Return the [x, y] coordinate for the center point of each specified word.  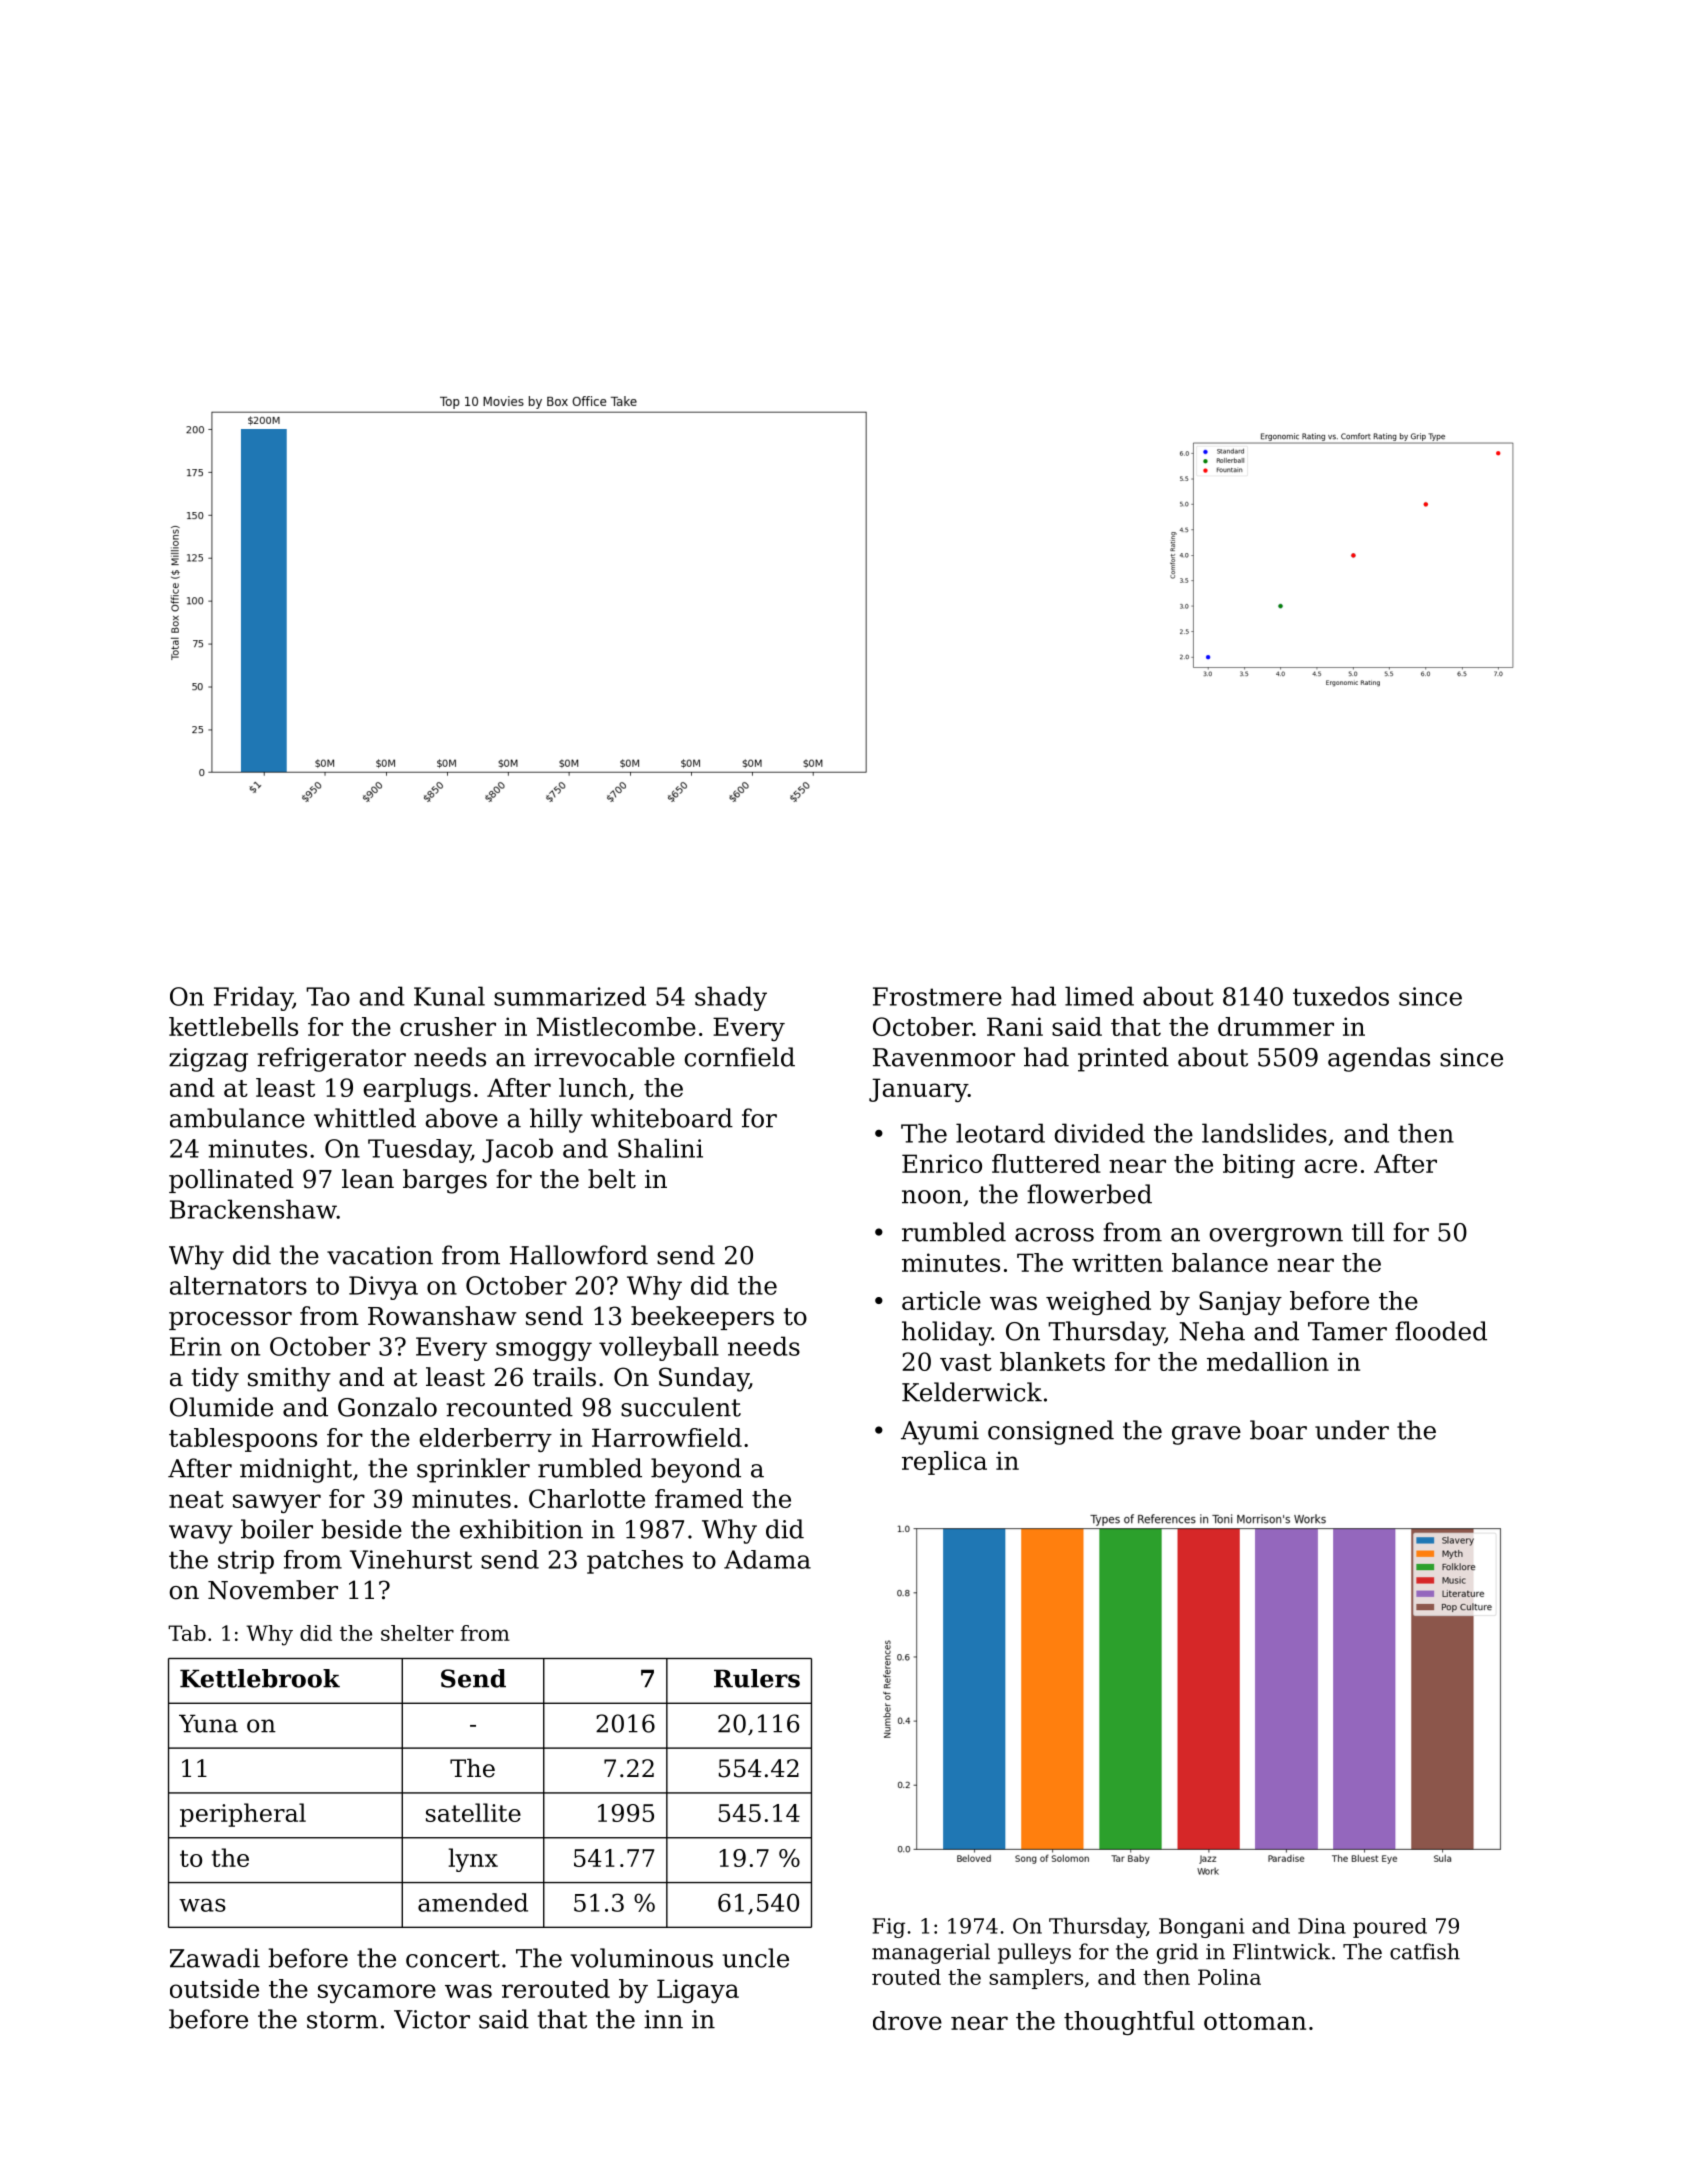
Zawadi [215, 1958]
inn [663, 2019]
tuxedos [1341, 996]
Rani [1015, 1026]
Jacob [517, 1150]
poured [1390, 1928]
